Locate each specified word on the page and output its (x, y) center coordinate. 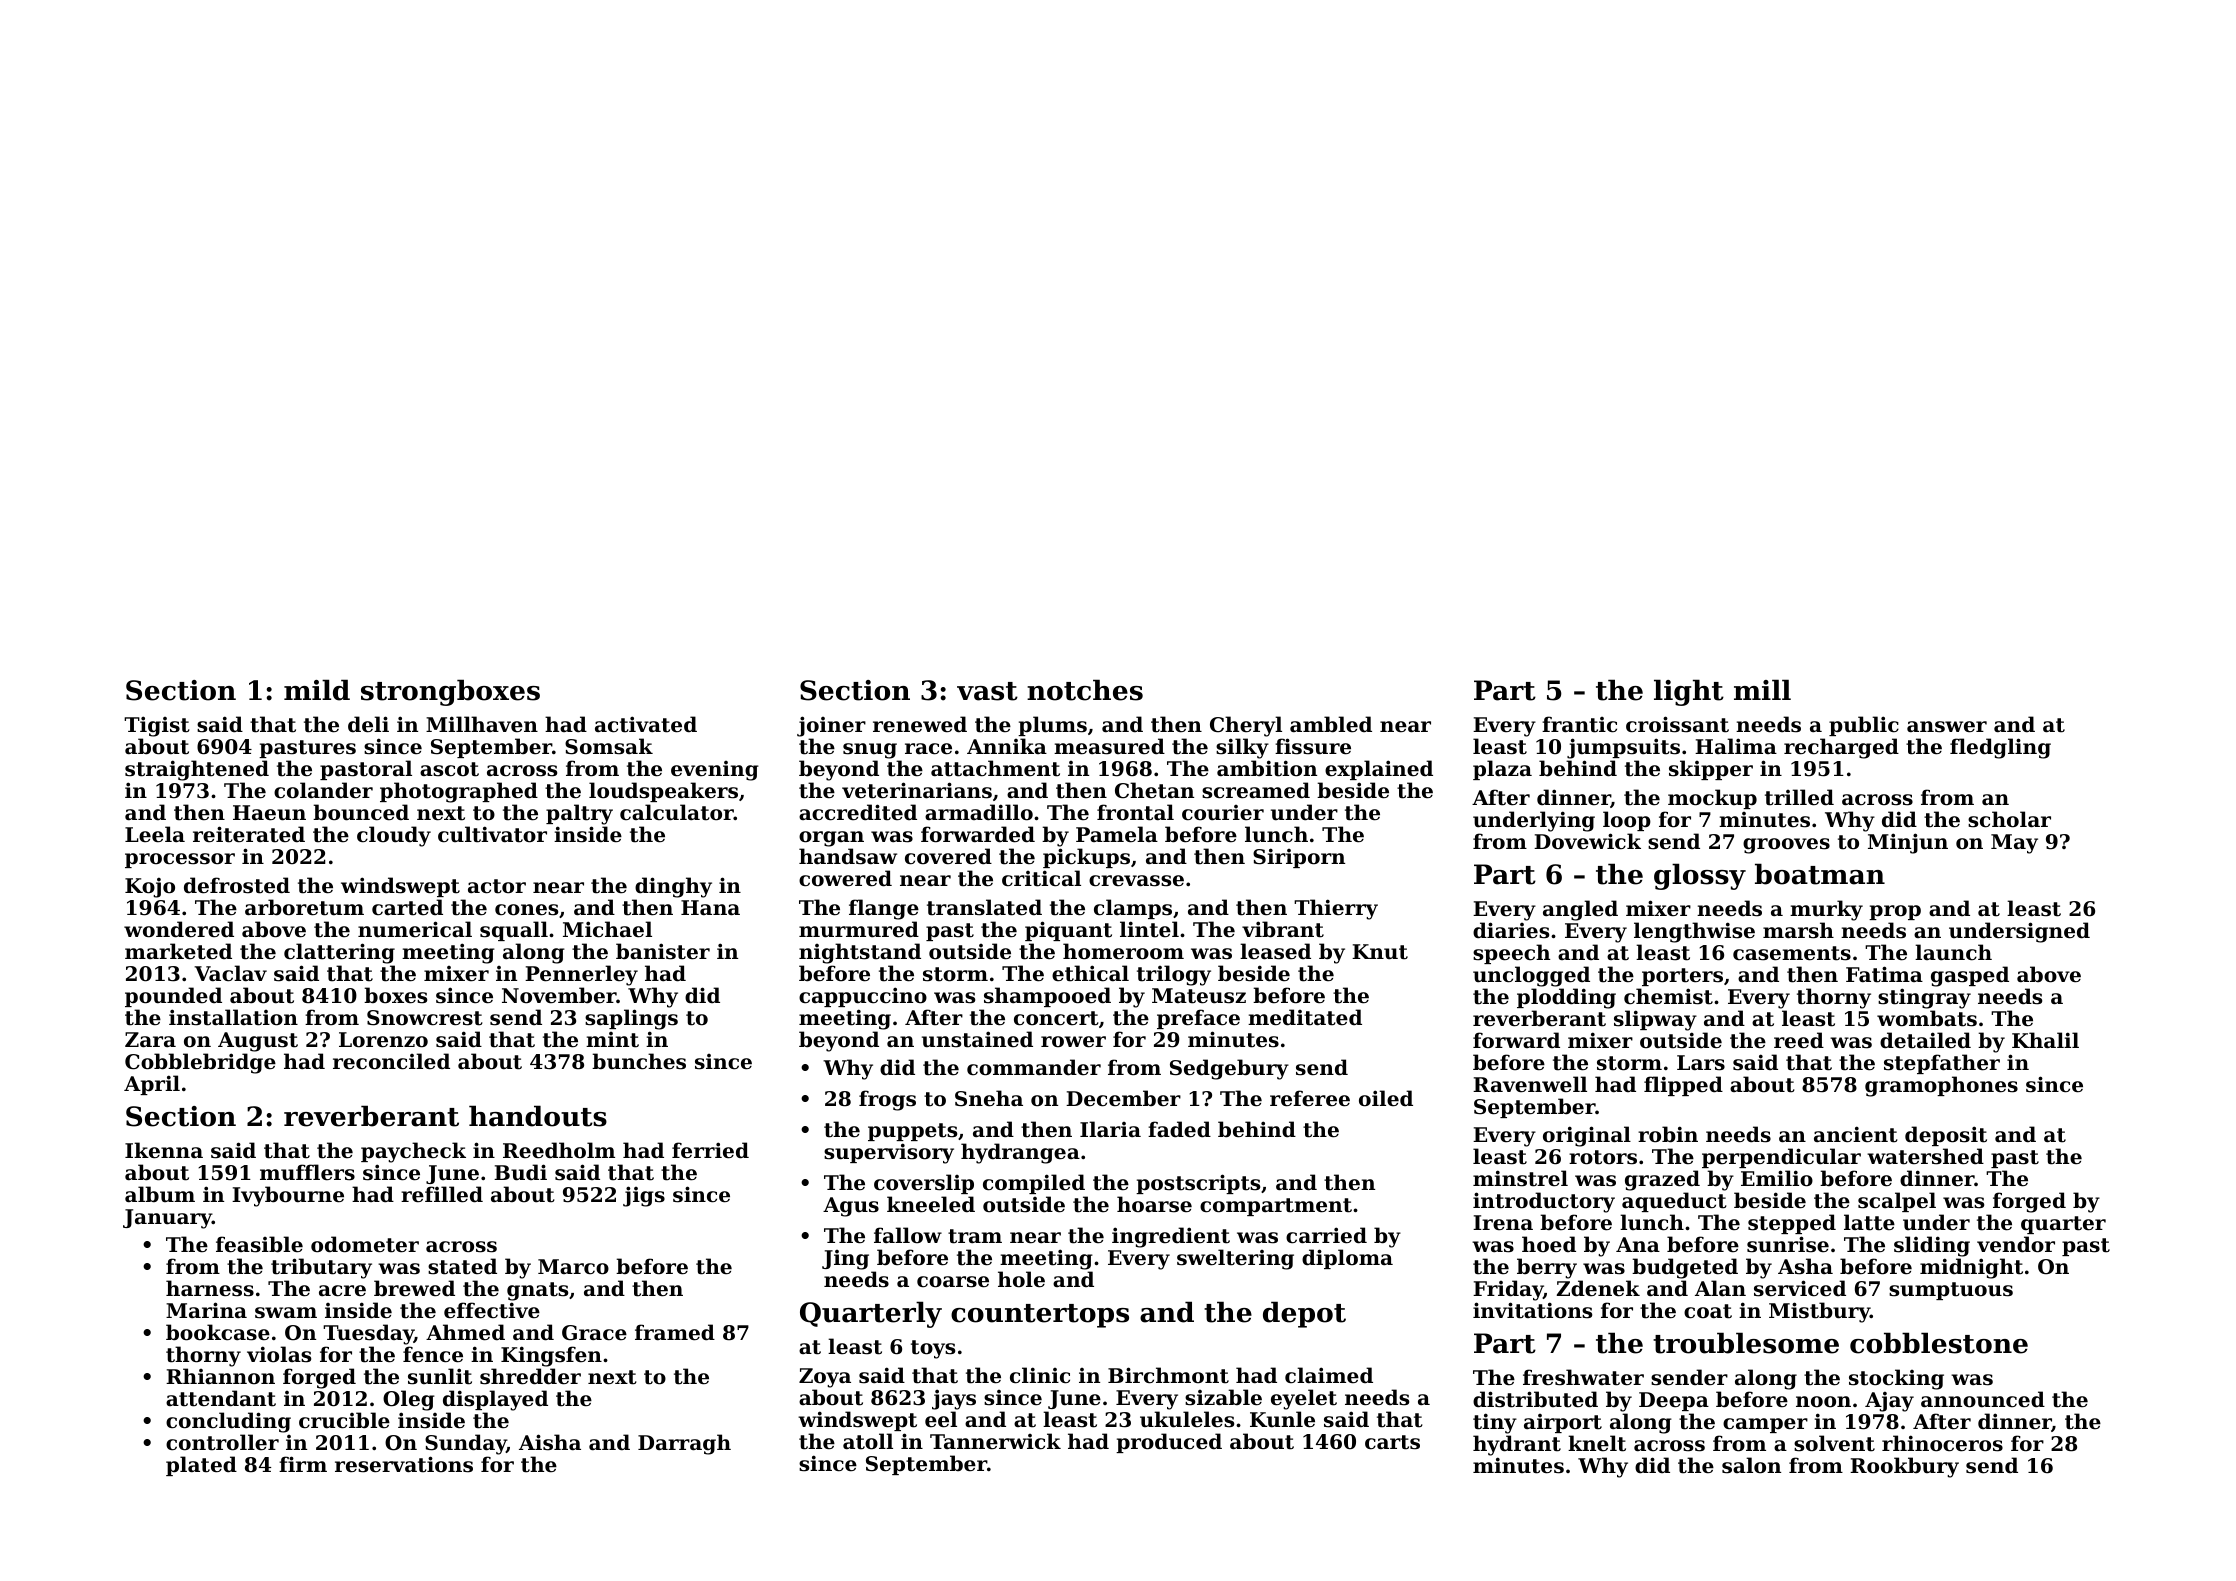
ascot (449, 769)
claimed (1329, 1375)
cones (526, 910)
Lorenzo (383, 1040)
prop (1895, 912)
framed (675, 1332)
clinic (1040, 1375)
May (2014, 844)
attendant (221, 1398)
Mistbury (1819, 1312)
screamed (1256, 790)
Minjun (1908, 843)
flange (884, 909)
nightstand (860, 953)
